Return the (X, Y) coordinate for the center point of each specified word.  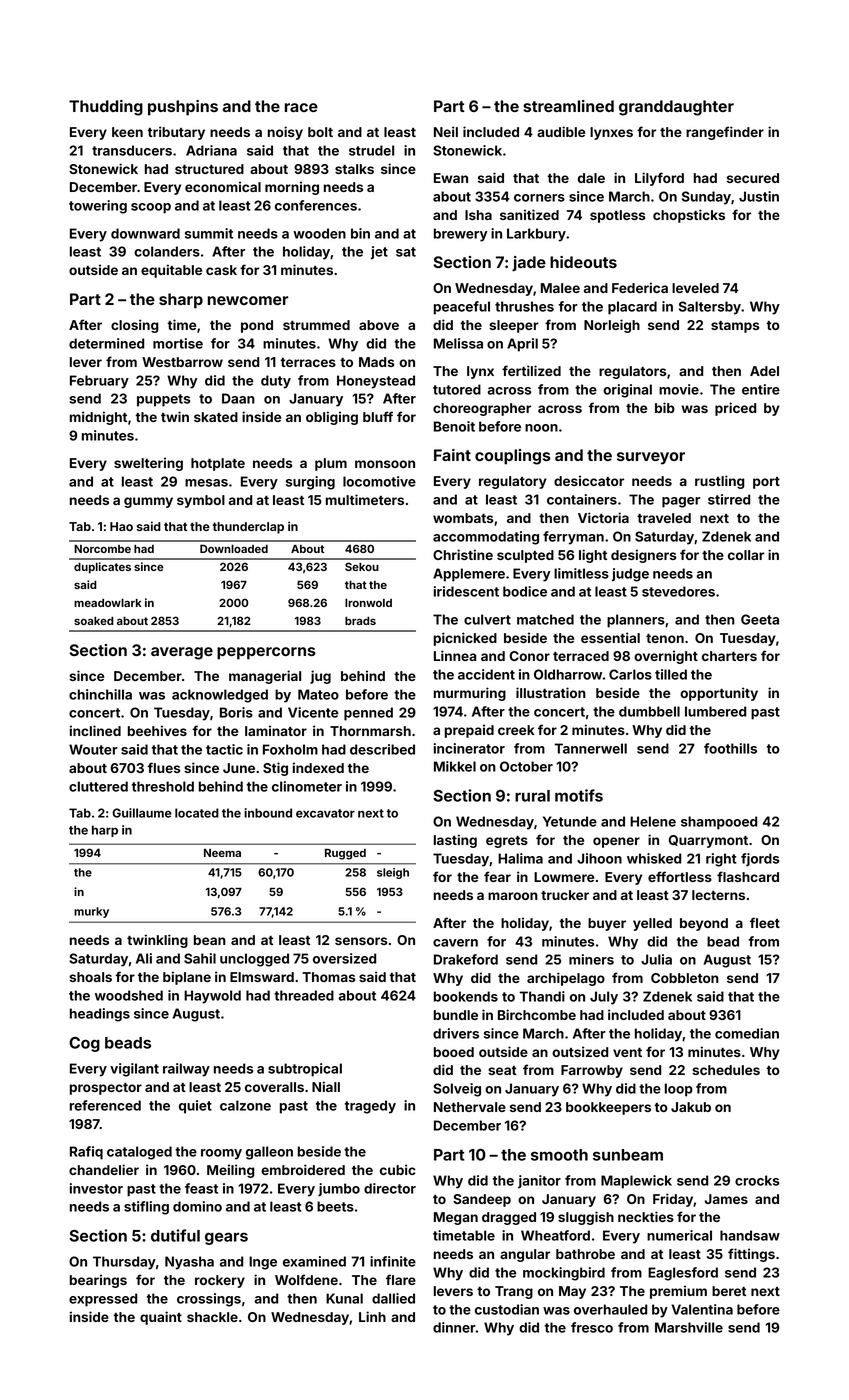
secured (753, 178)
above (379, 325)
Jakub (691, 1107)
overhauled (610, 1309)
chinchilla (100, 694)
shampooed (719, 823)
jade (529, 264)
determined (106, 343)
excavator (325, 813)
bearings (98, 1281)
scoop (151, 208)
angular (525, 1255)
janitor (539, 1181)
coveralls (274, 1087)
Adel (764, 371)
